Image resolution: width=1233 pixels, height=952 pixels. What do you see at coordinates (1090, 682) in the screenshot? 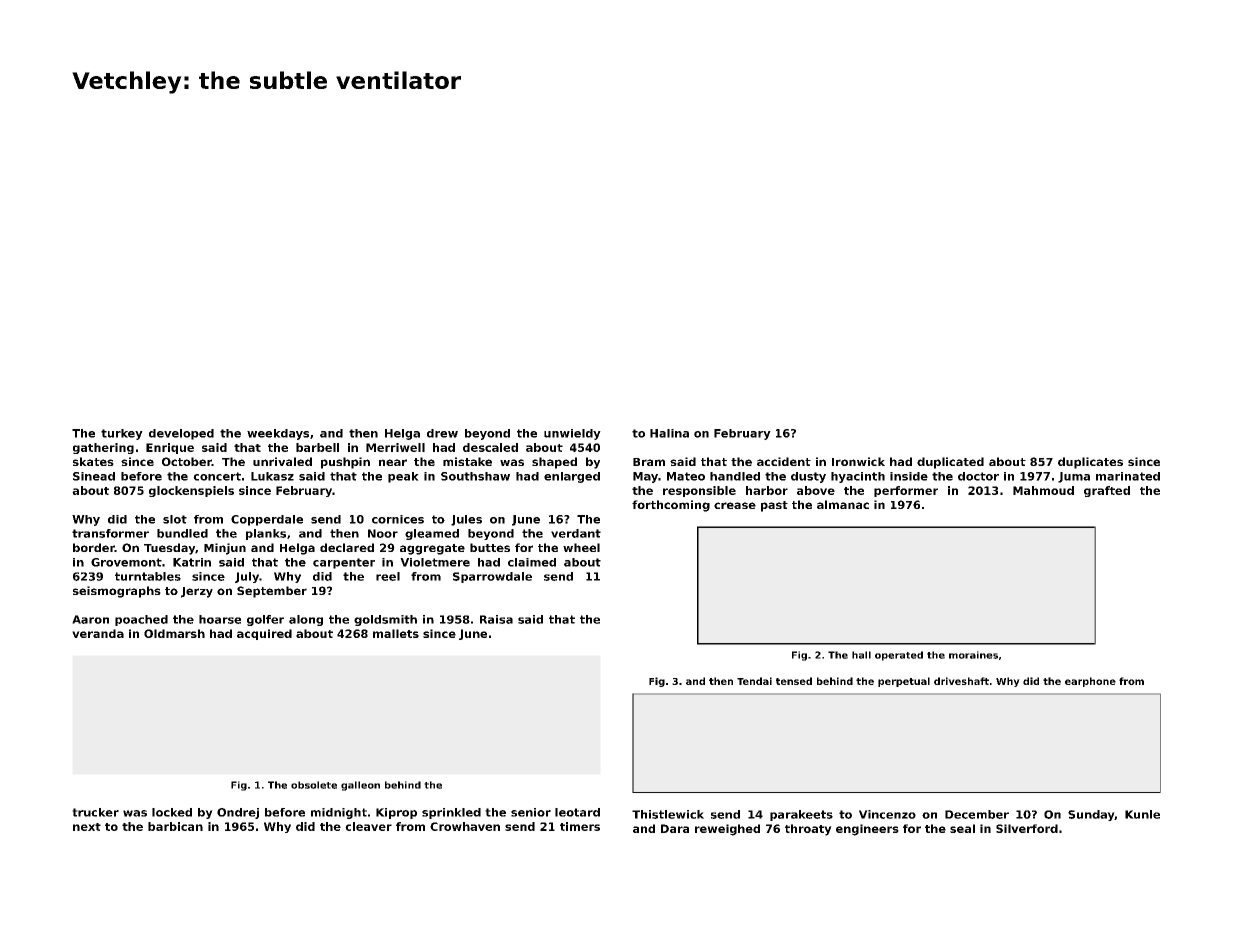
I see `earphone` at bounding box center [1090, 682].
